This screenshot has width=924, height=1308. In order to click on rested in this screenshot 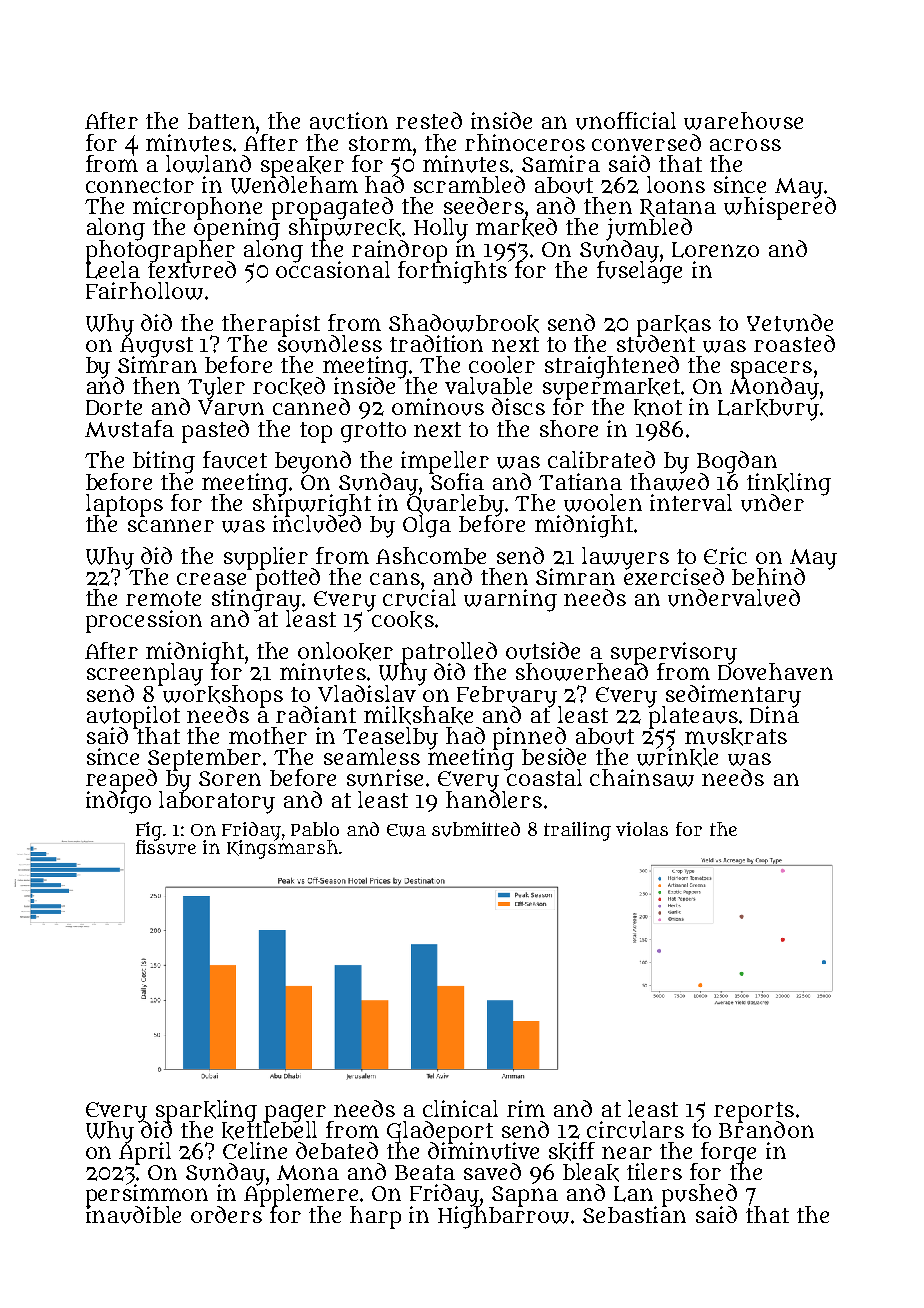, I will do `click(429, 120)`.
